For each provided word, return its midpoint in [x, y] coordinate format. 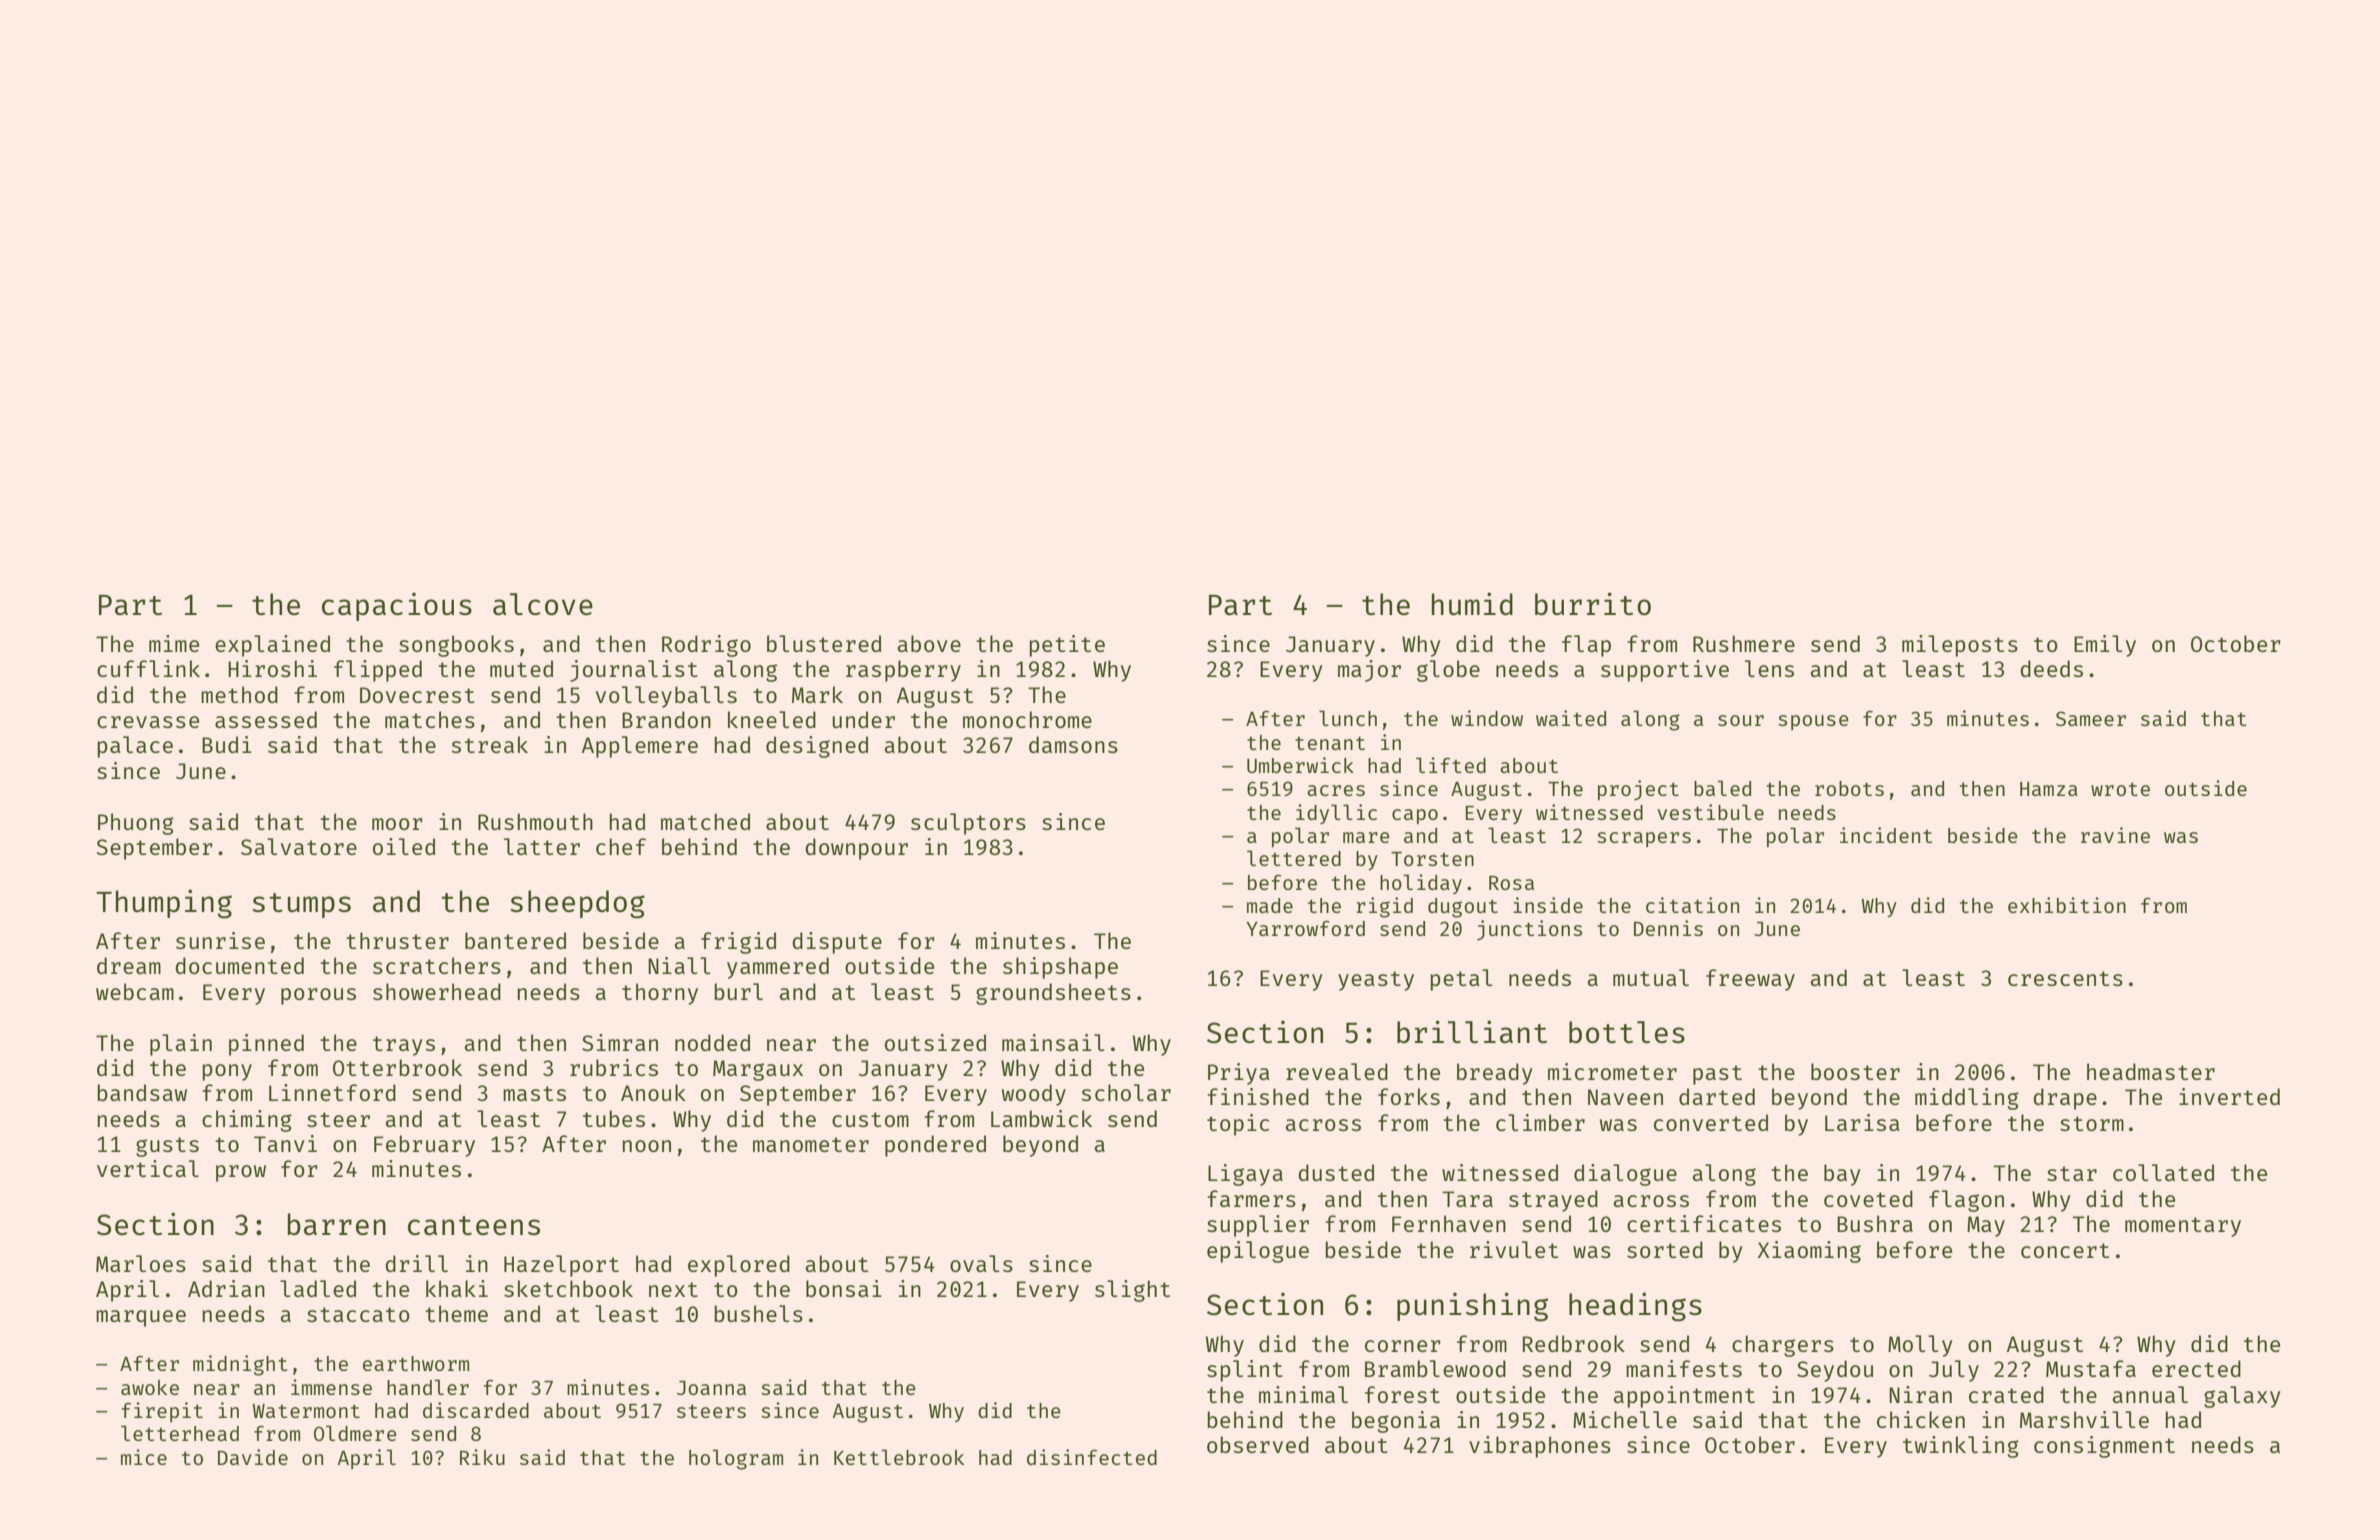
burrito [1593, 603]
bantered [515, 940]
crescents [2065, 978]
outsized [935, 1042]
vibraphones [1540, 1447]
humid [1472, 603]
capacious [397, 606]
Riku [482, 1457]
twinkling [1961, 1447]
